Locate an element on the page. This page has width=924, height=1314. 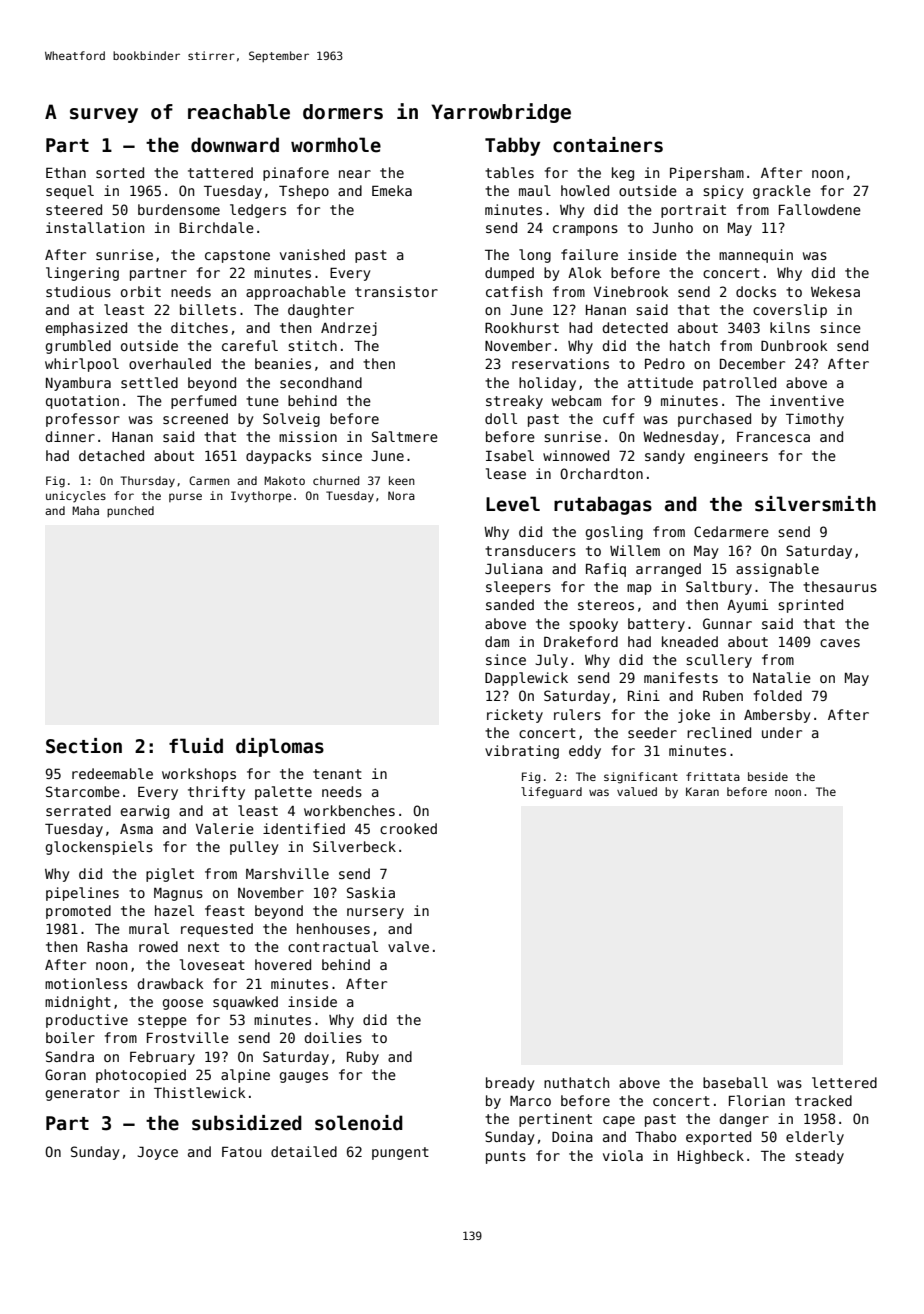
beside is located at coordinates (768, 776).
